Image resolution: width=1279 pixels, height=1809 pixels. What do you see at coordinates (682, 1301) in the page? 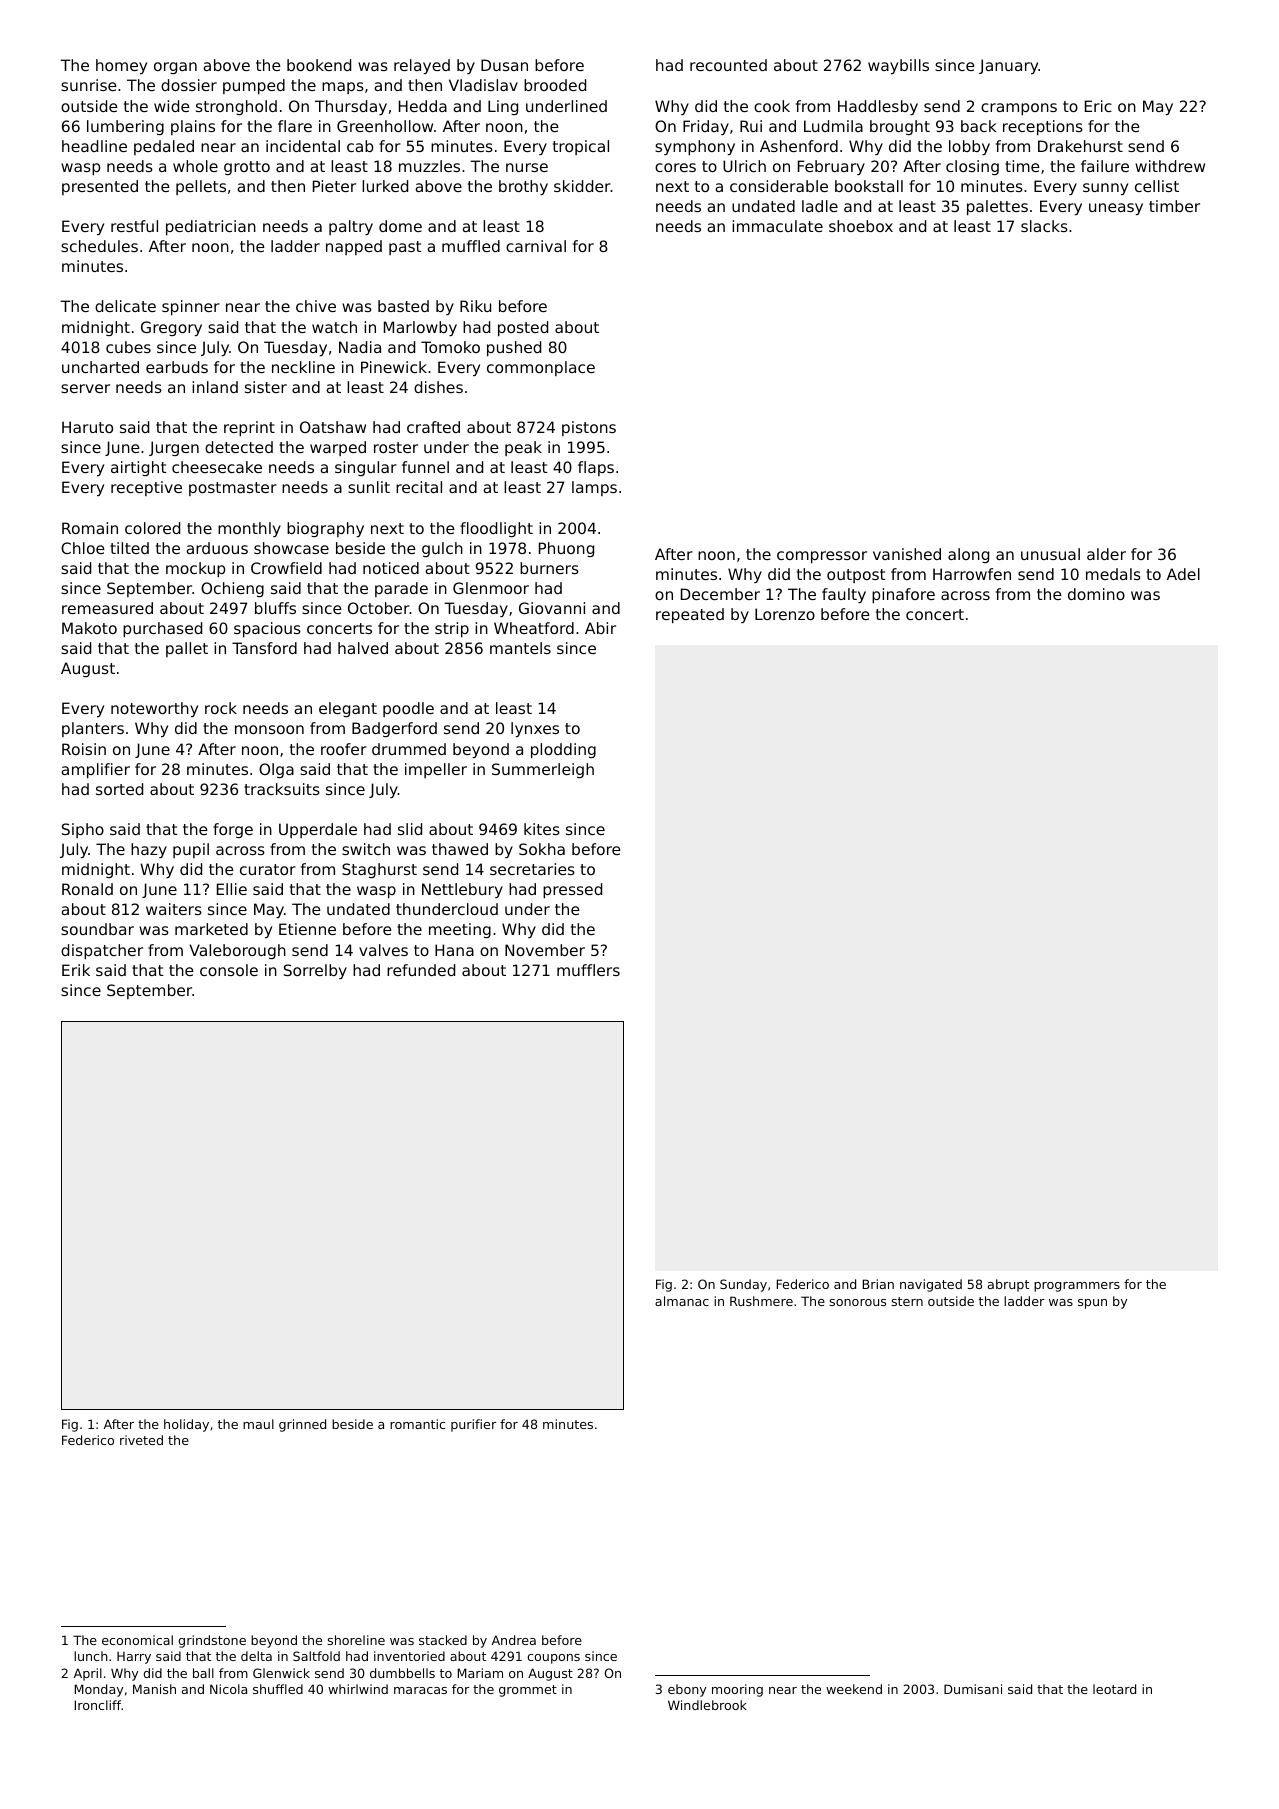
I see `almanac` at bounding box center [682, 1301].
